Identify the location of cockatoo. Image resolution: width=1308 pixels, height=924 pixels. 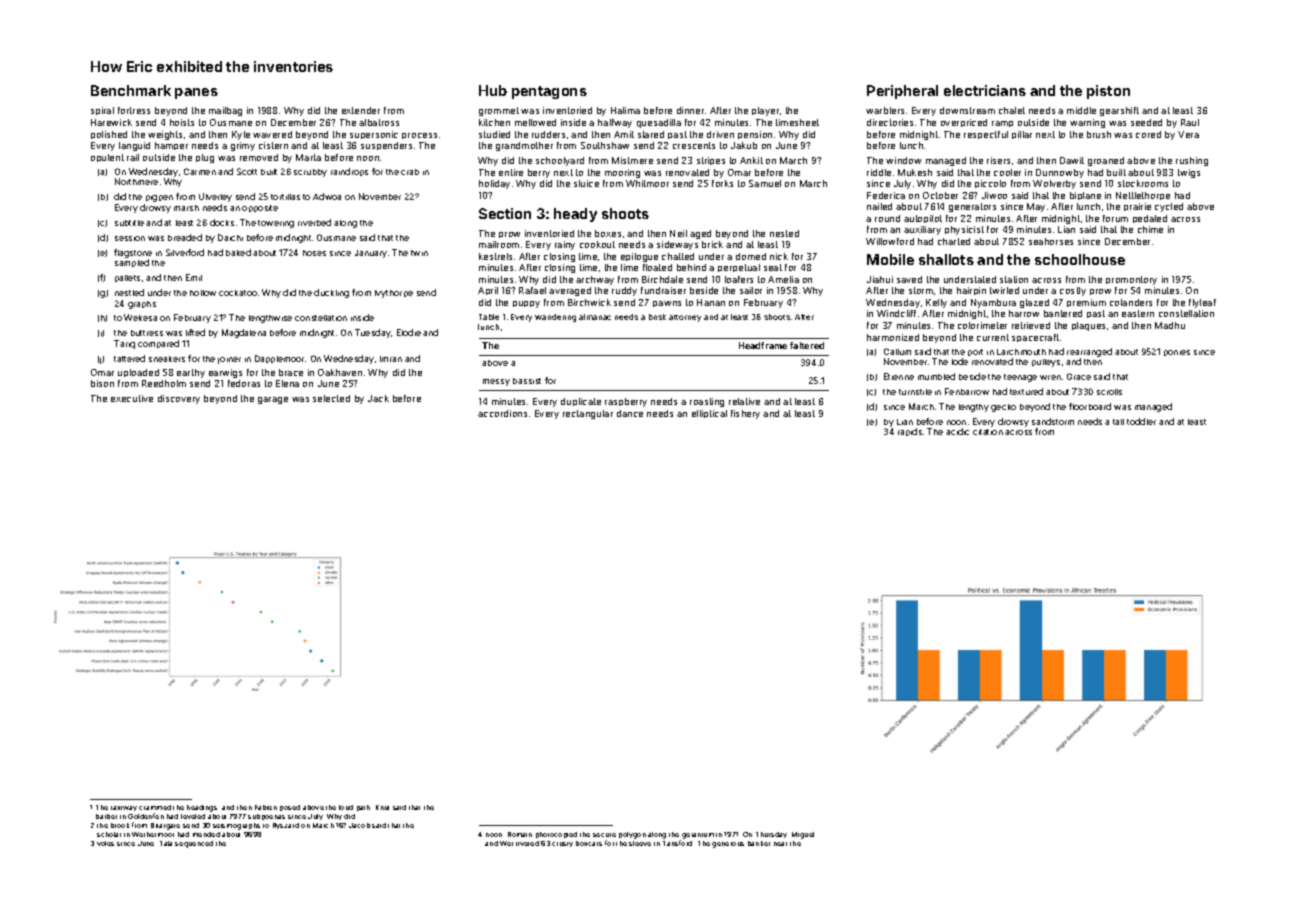
(238, 293).
